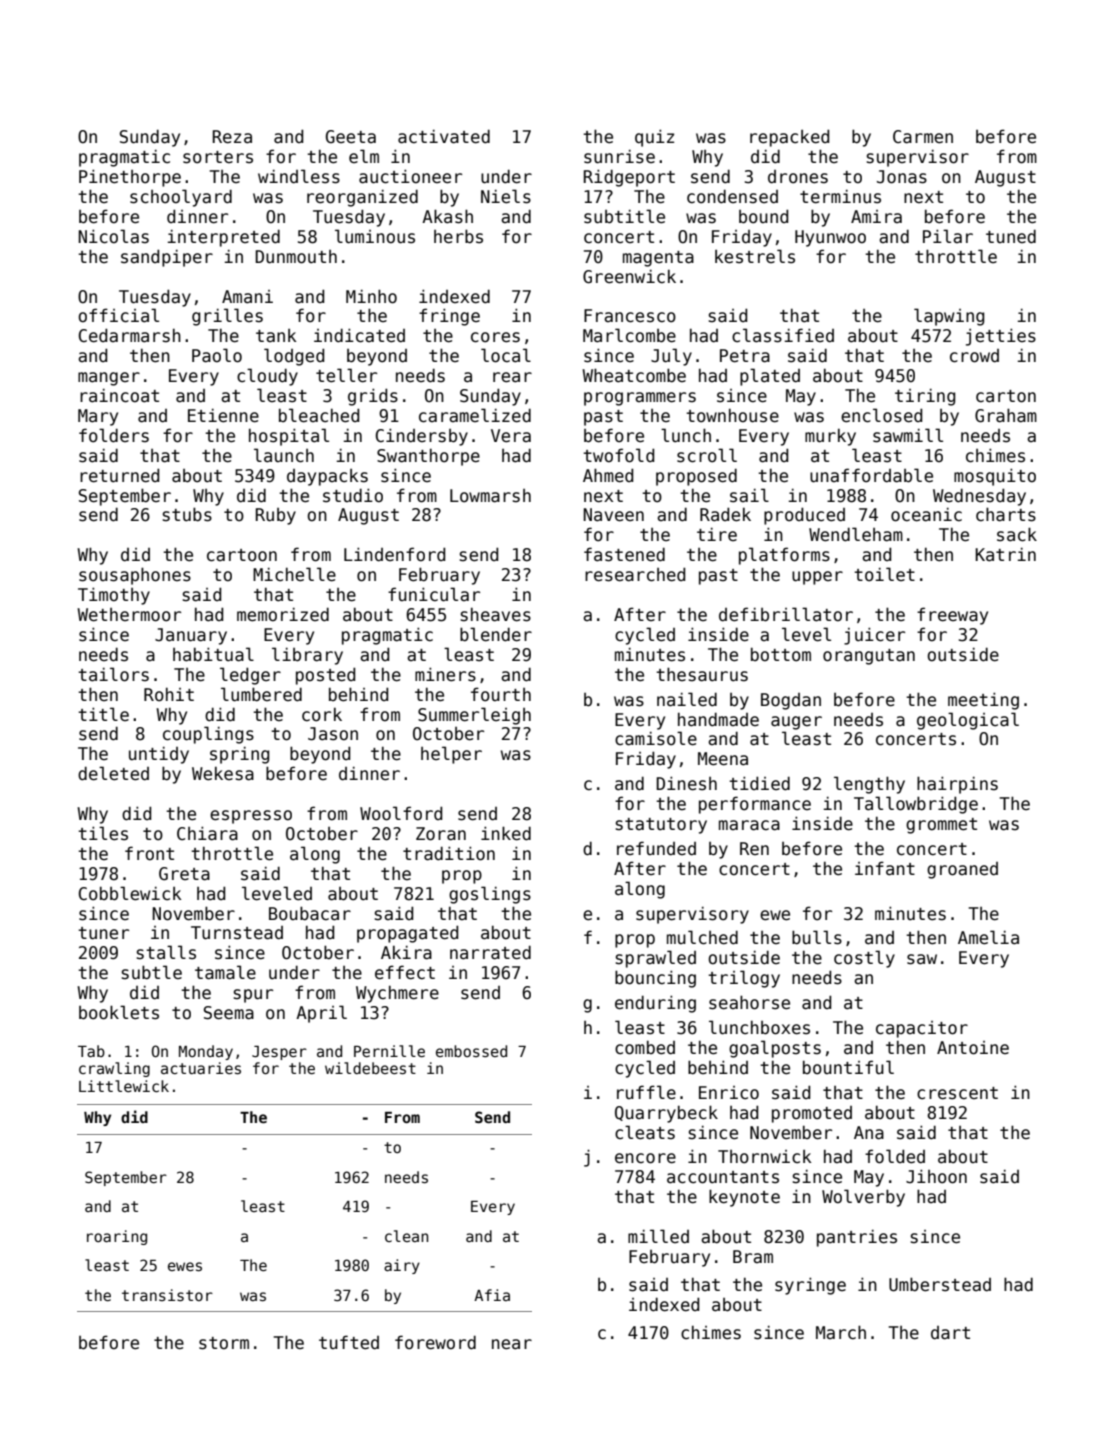 This screenshot has width=1115, height=1443. I want to click on dart, so click(950, 1333).
